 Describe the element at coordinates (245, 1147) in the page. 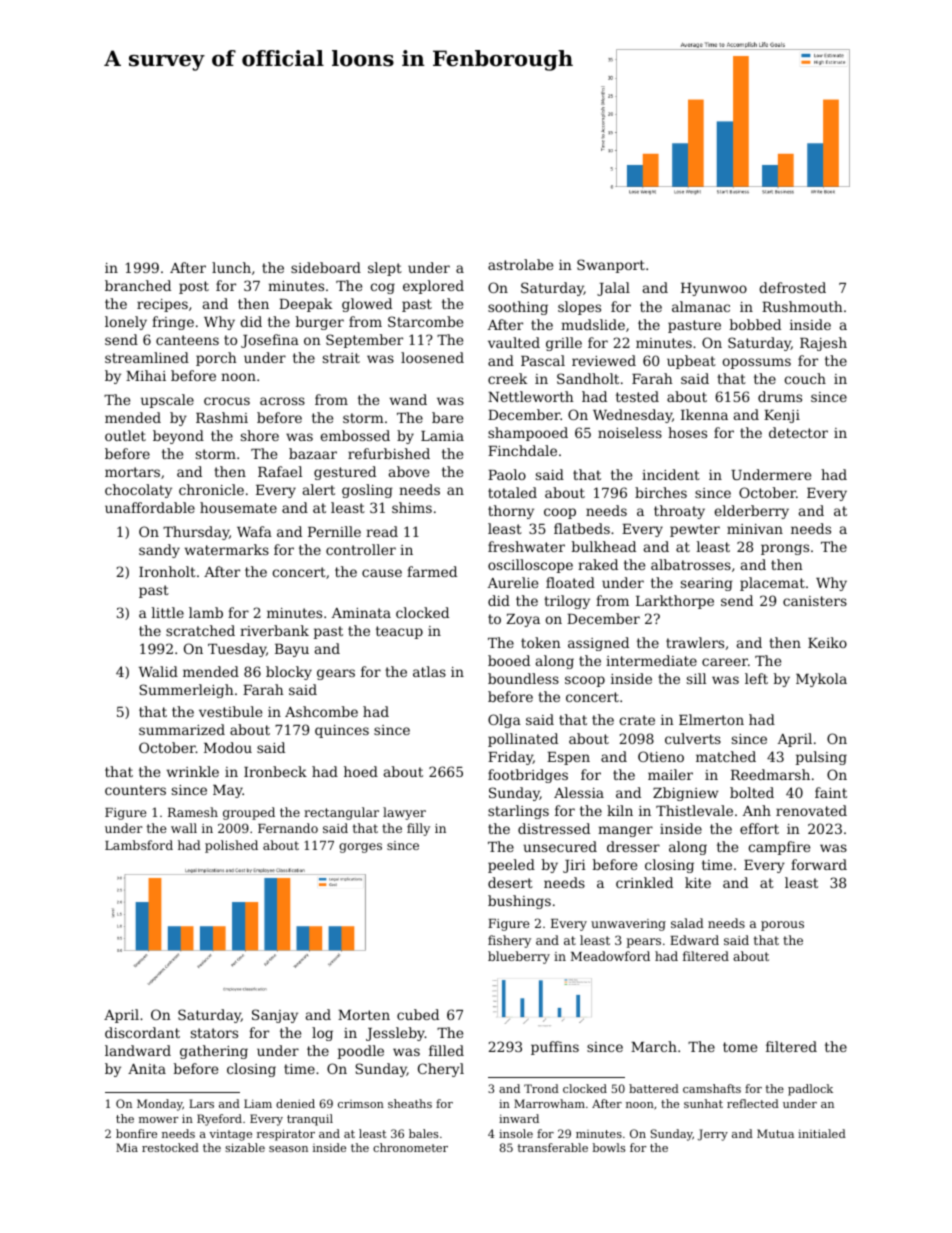

I see `sizable` at that location.
